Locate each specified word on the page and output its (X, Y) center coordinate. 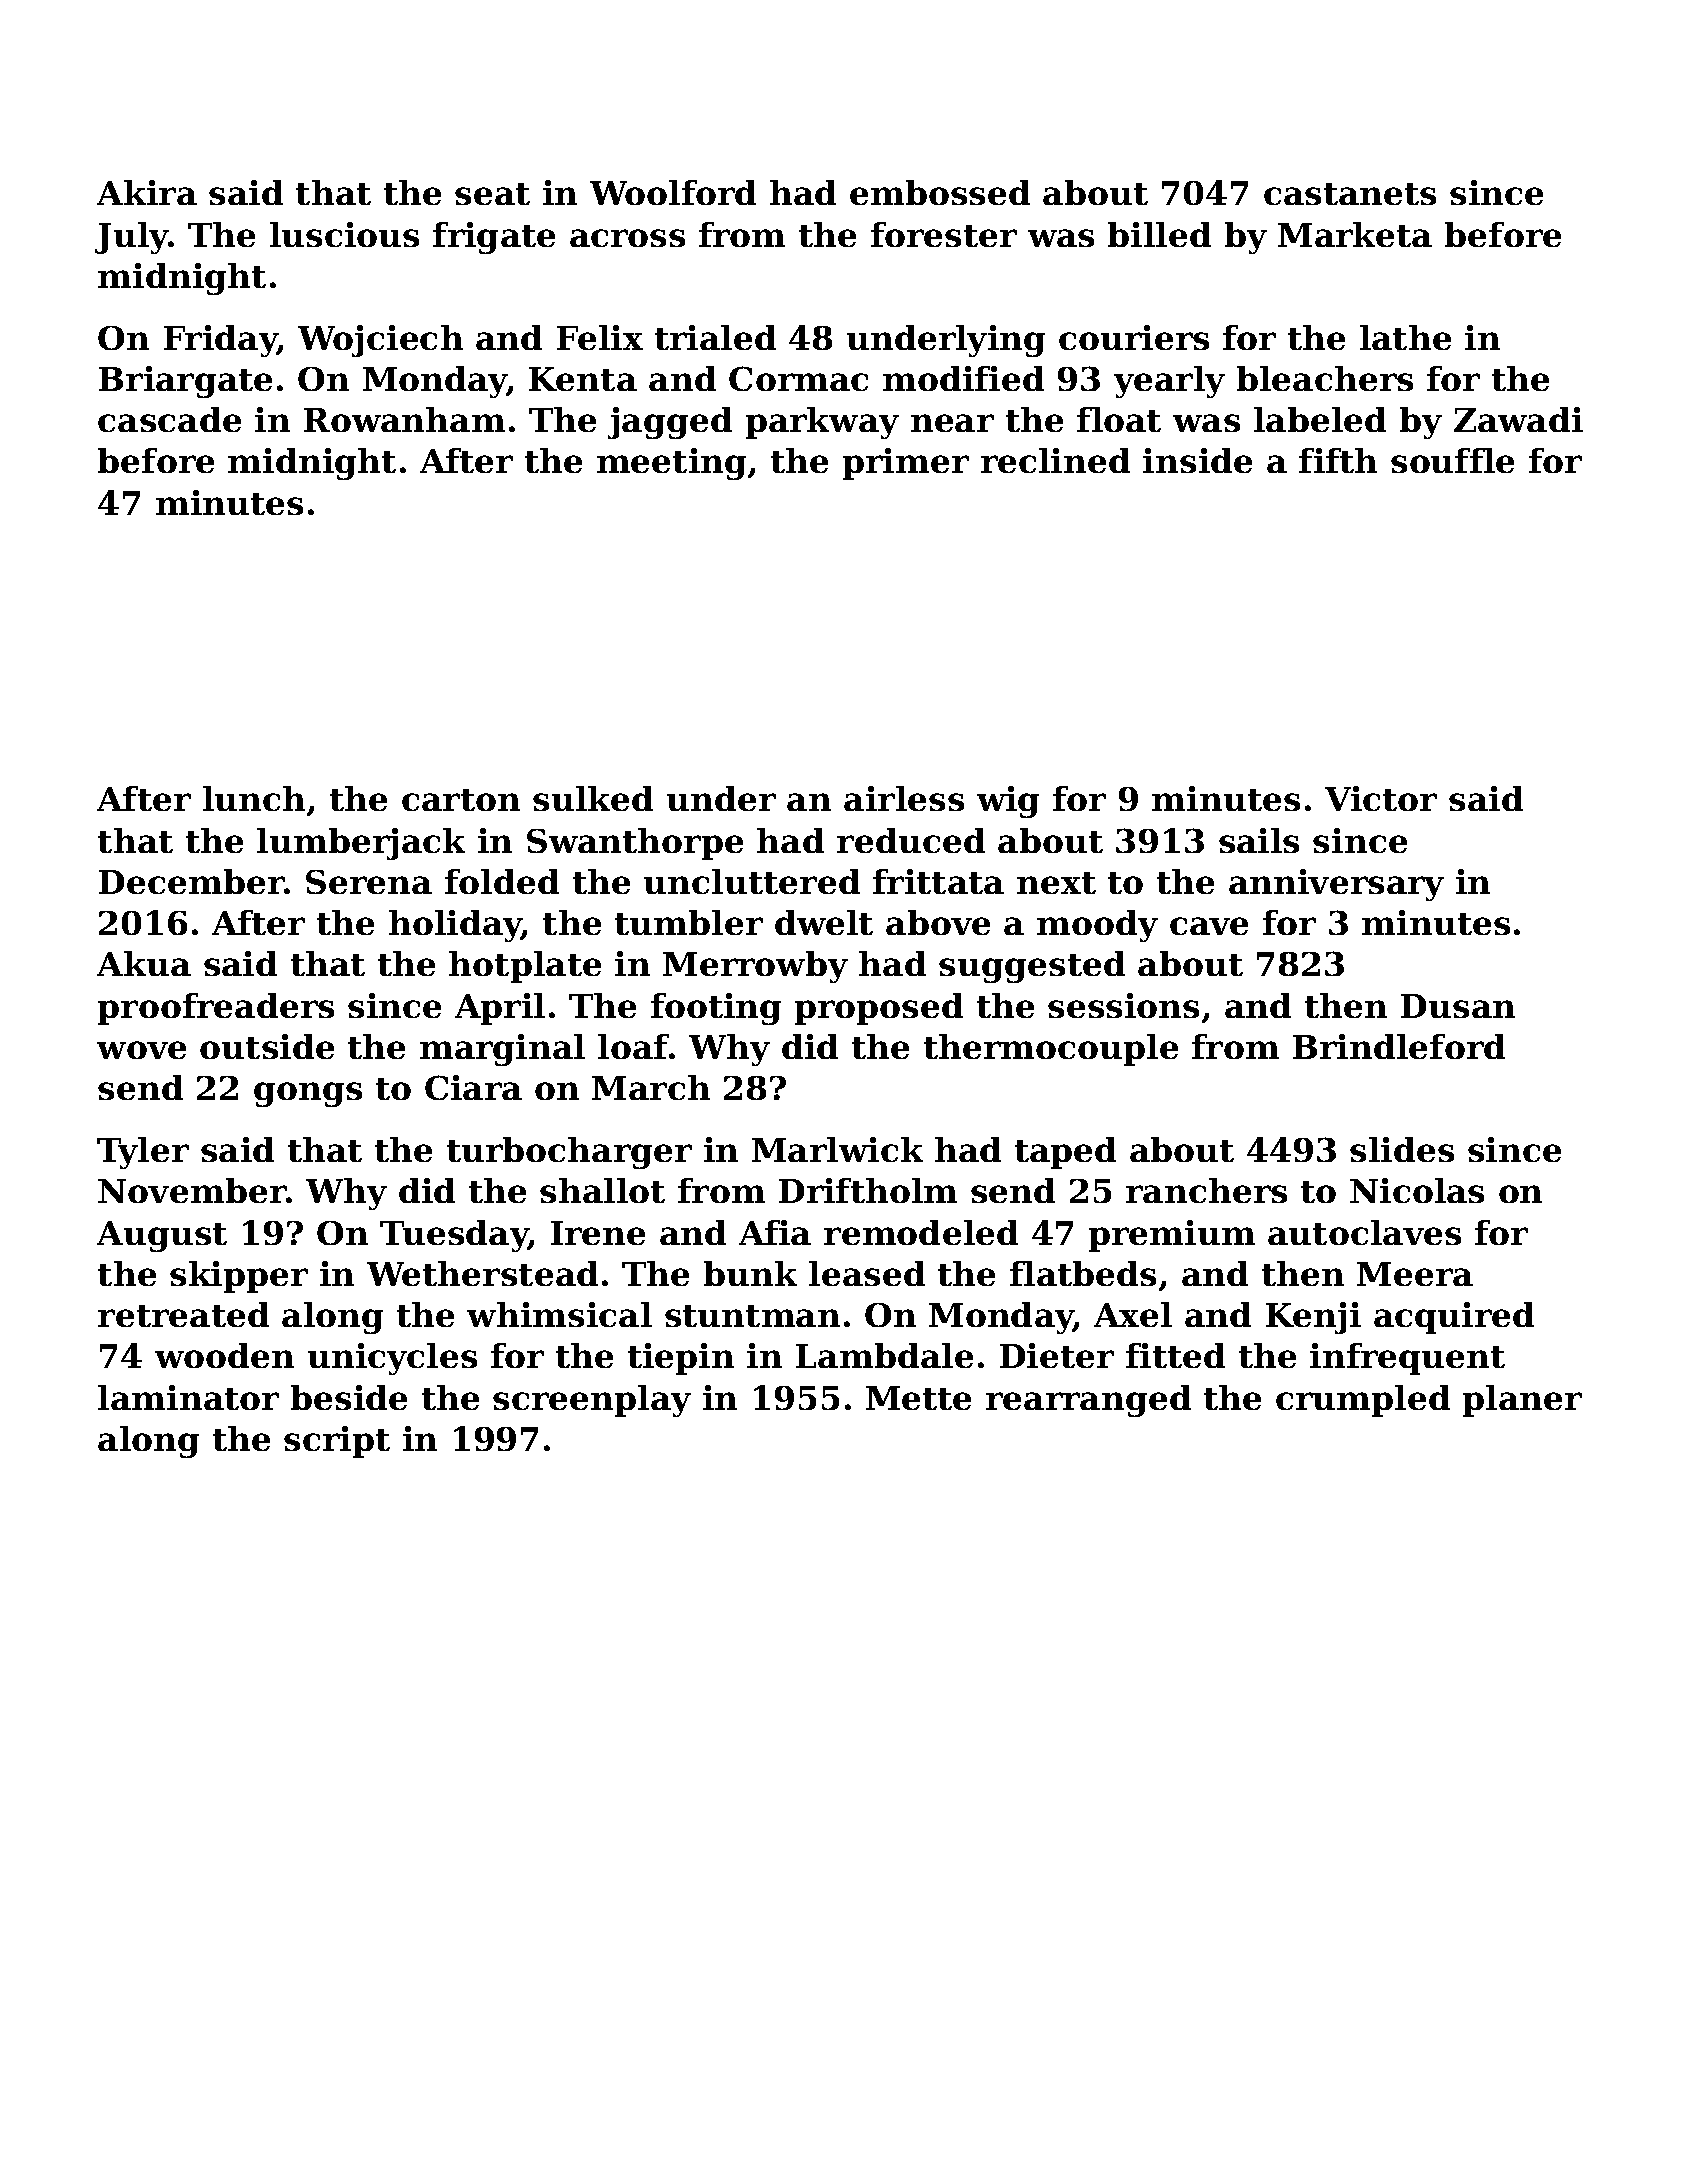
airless (904, 798)
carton (461, 800)
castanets (1350, 194)
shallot (602, 1190)
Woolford (673, 192)
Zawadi (1518, 419)
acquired (1454, 1318)
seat (492, 194)
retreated (183, 1314)
